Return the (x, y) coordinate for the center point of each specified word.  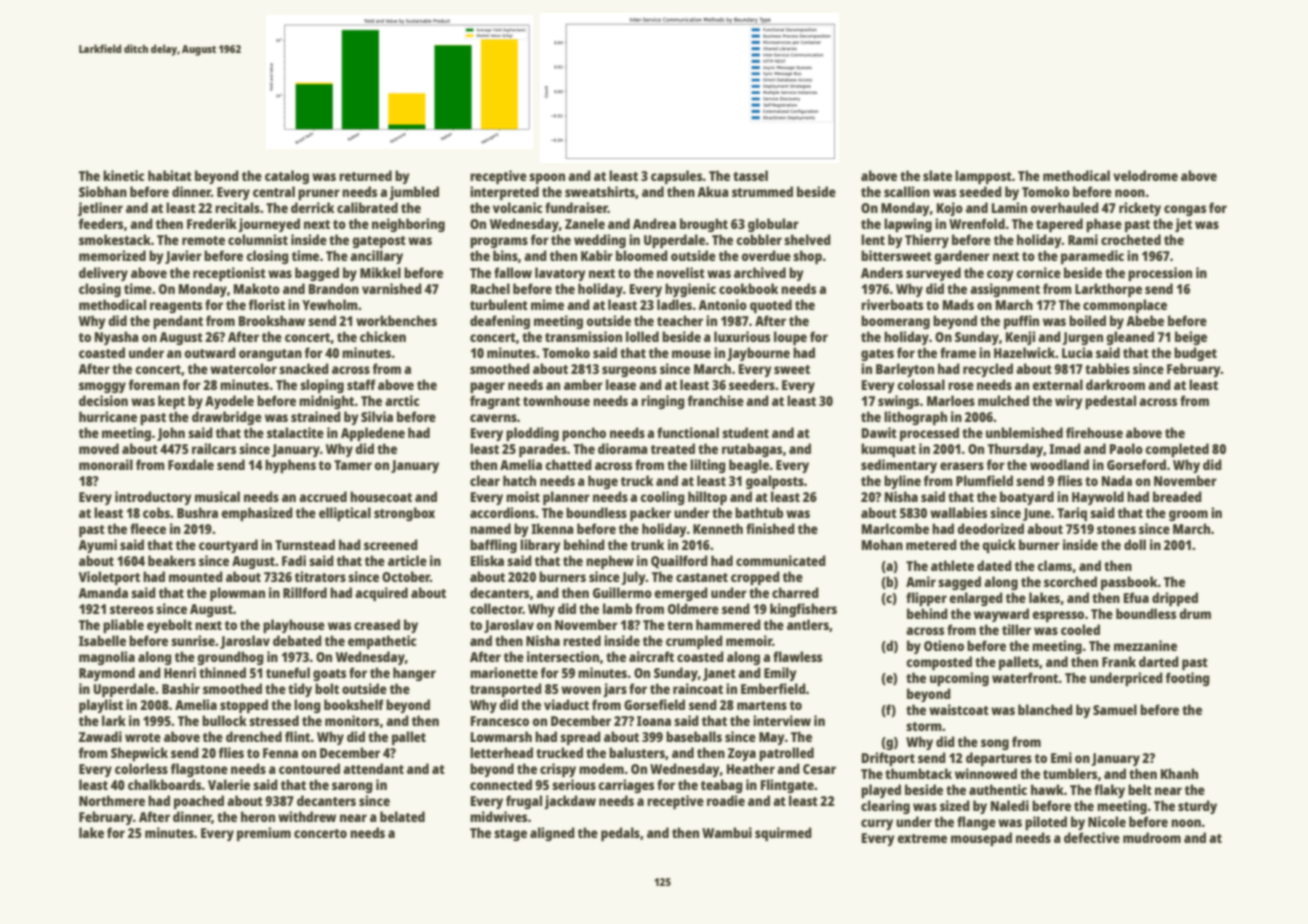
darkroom (1115, 384)
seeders (752, 384)
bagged (317, 274)
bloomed (642, 255)
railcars (214, 448)
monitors (352, 720)
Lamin (1009, 207)
